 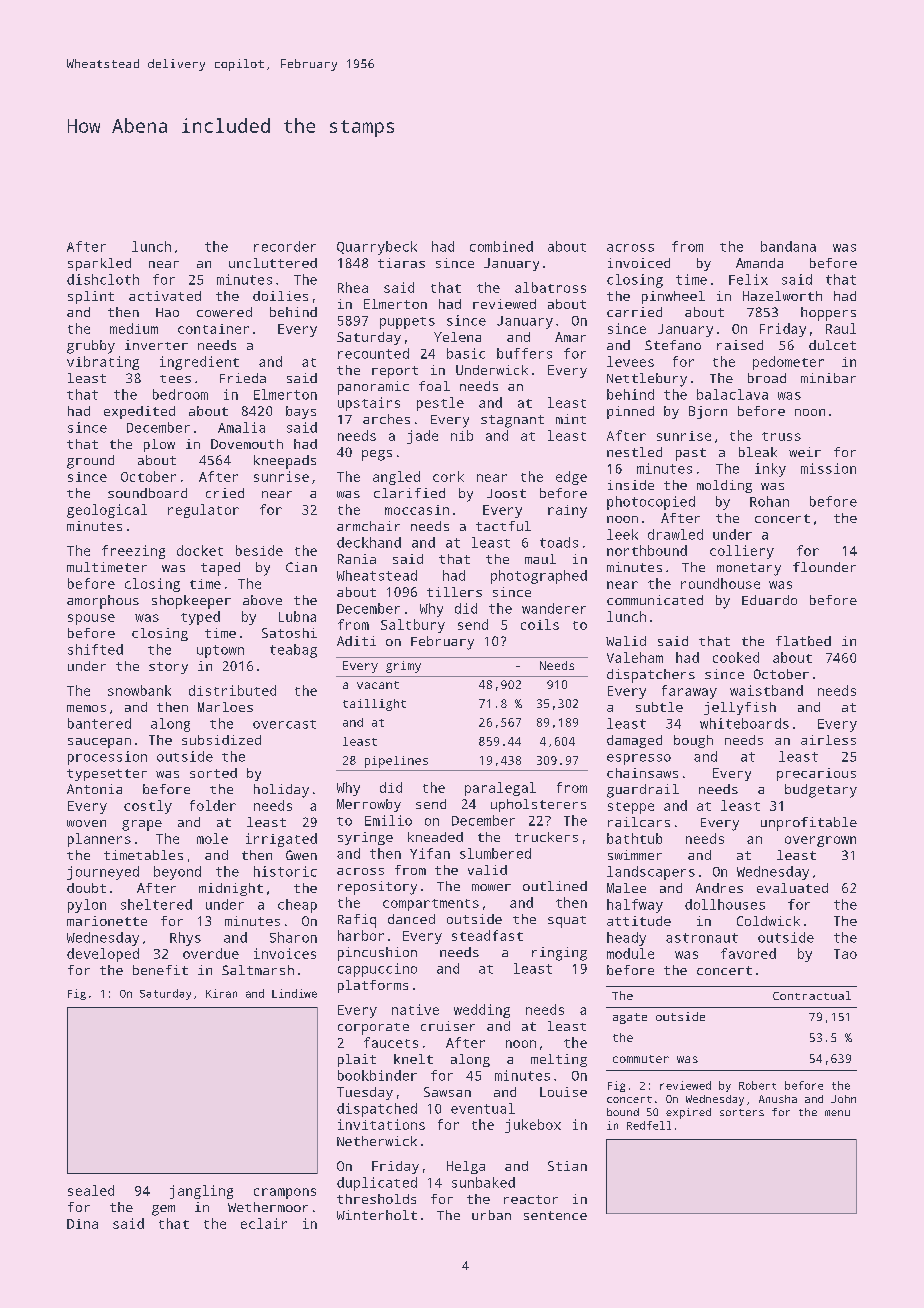 I want to click on regulator, so click(x=203, y=511).
